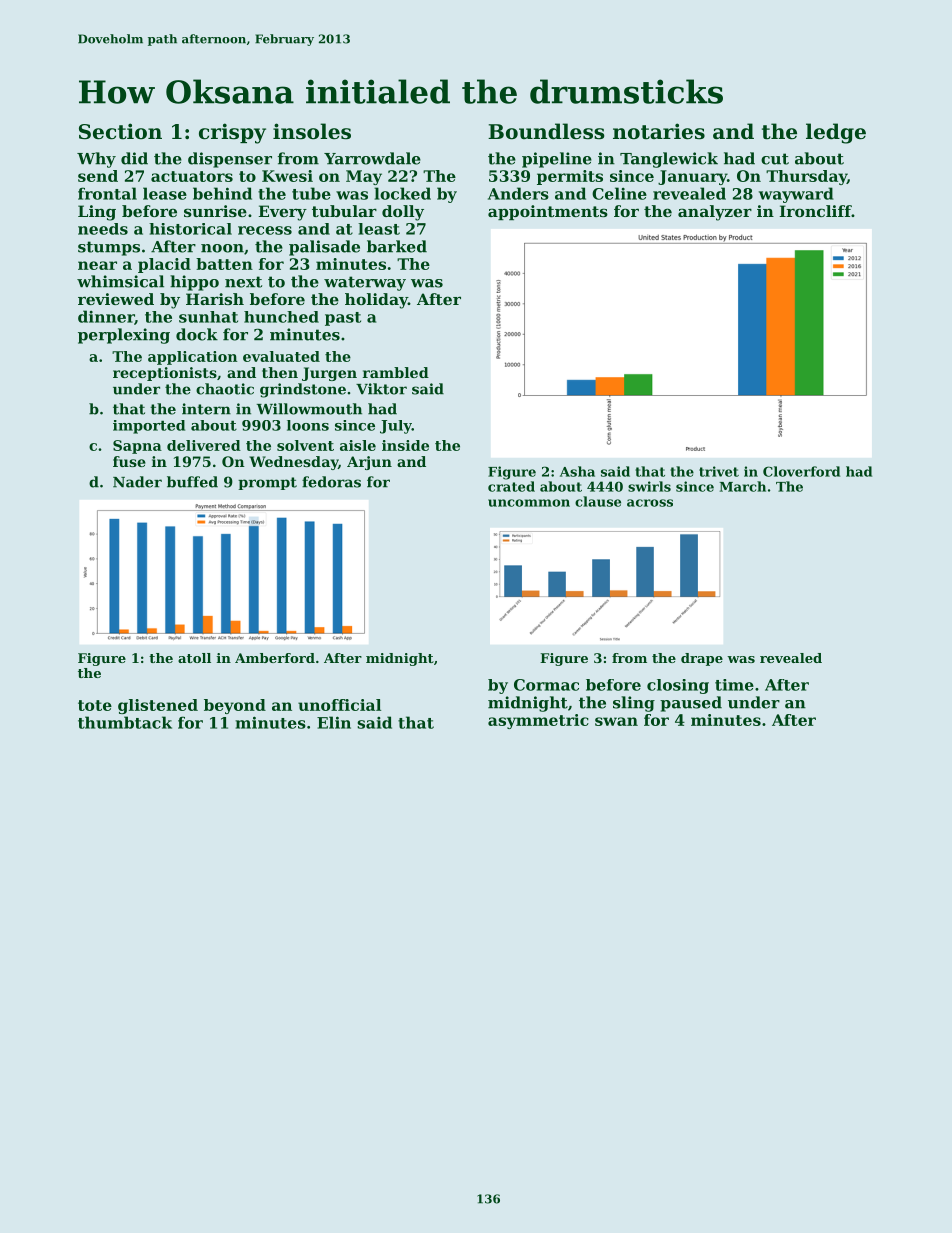 The height and width of the document is (1233, 952). I want to click on Cormac, so click(546, 685).
